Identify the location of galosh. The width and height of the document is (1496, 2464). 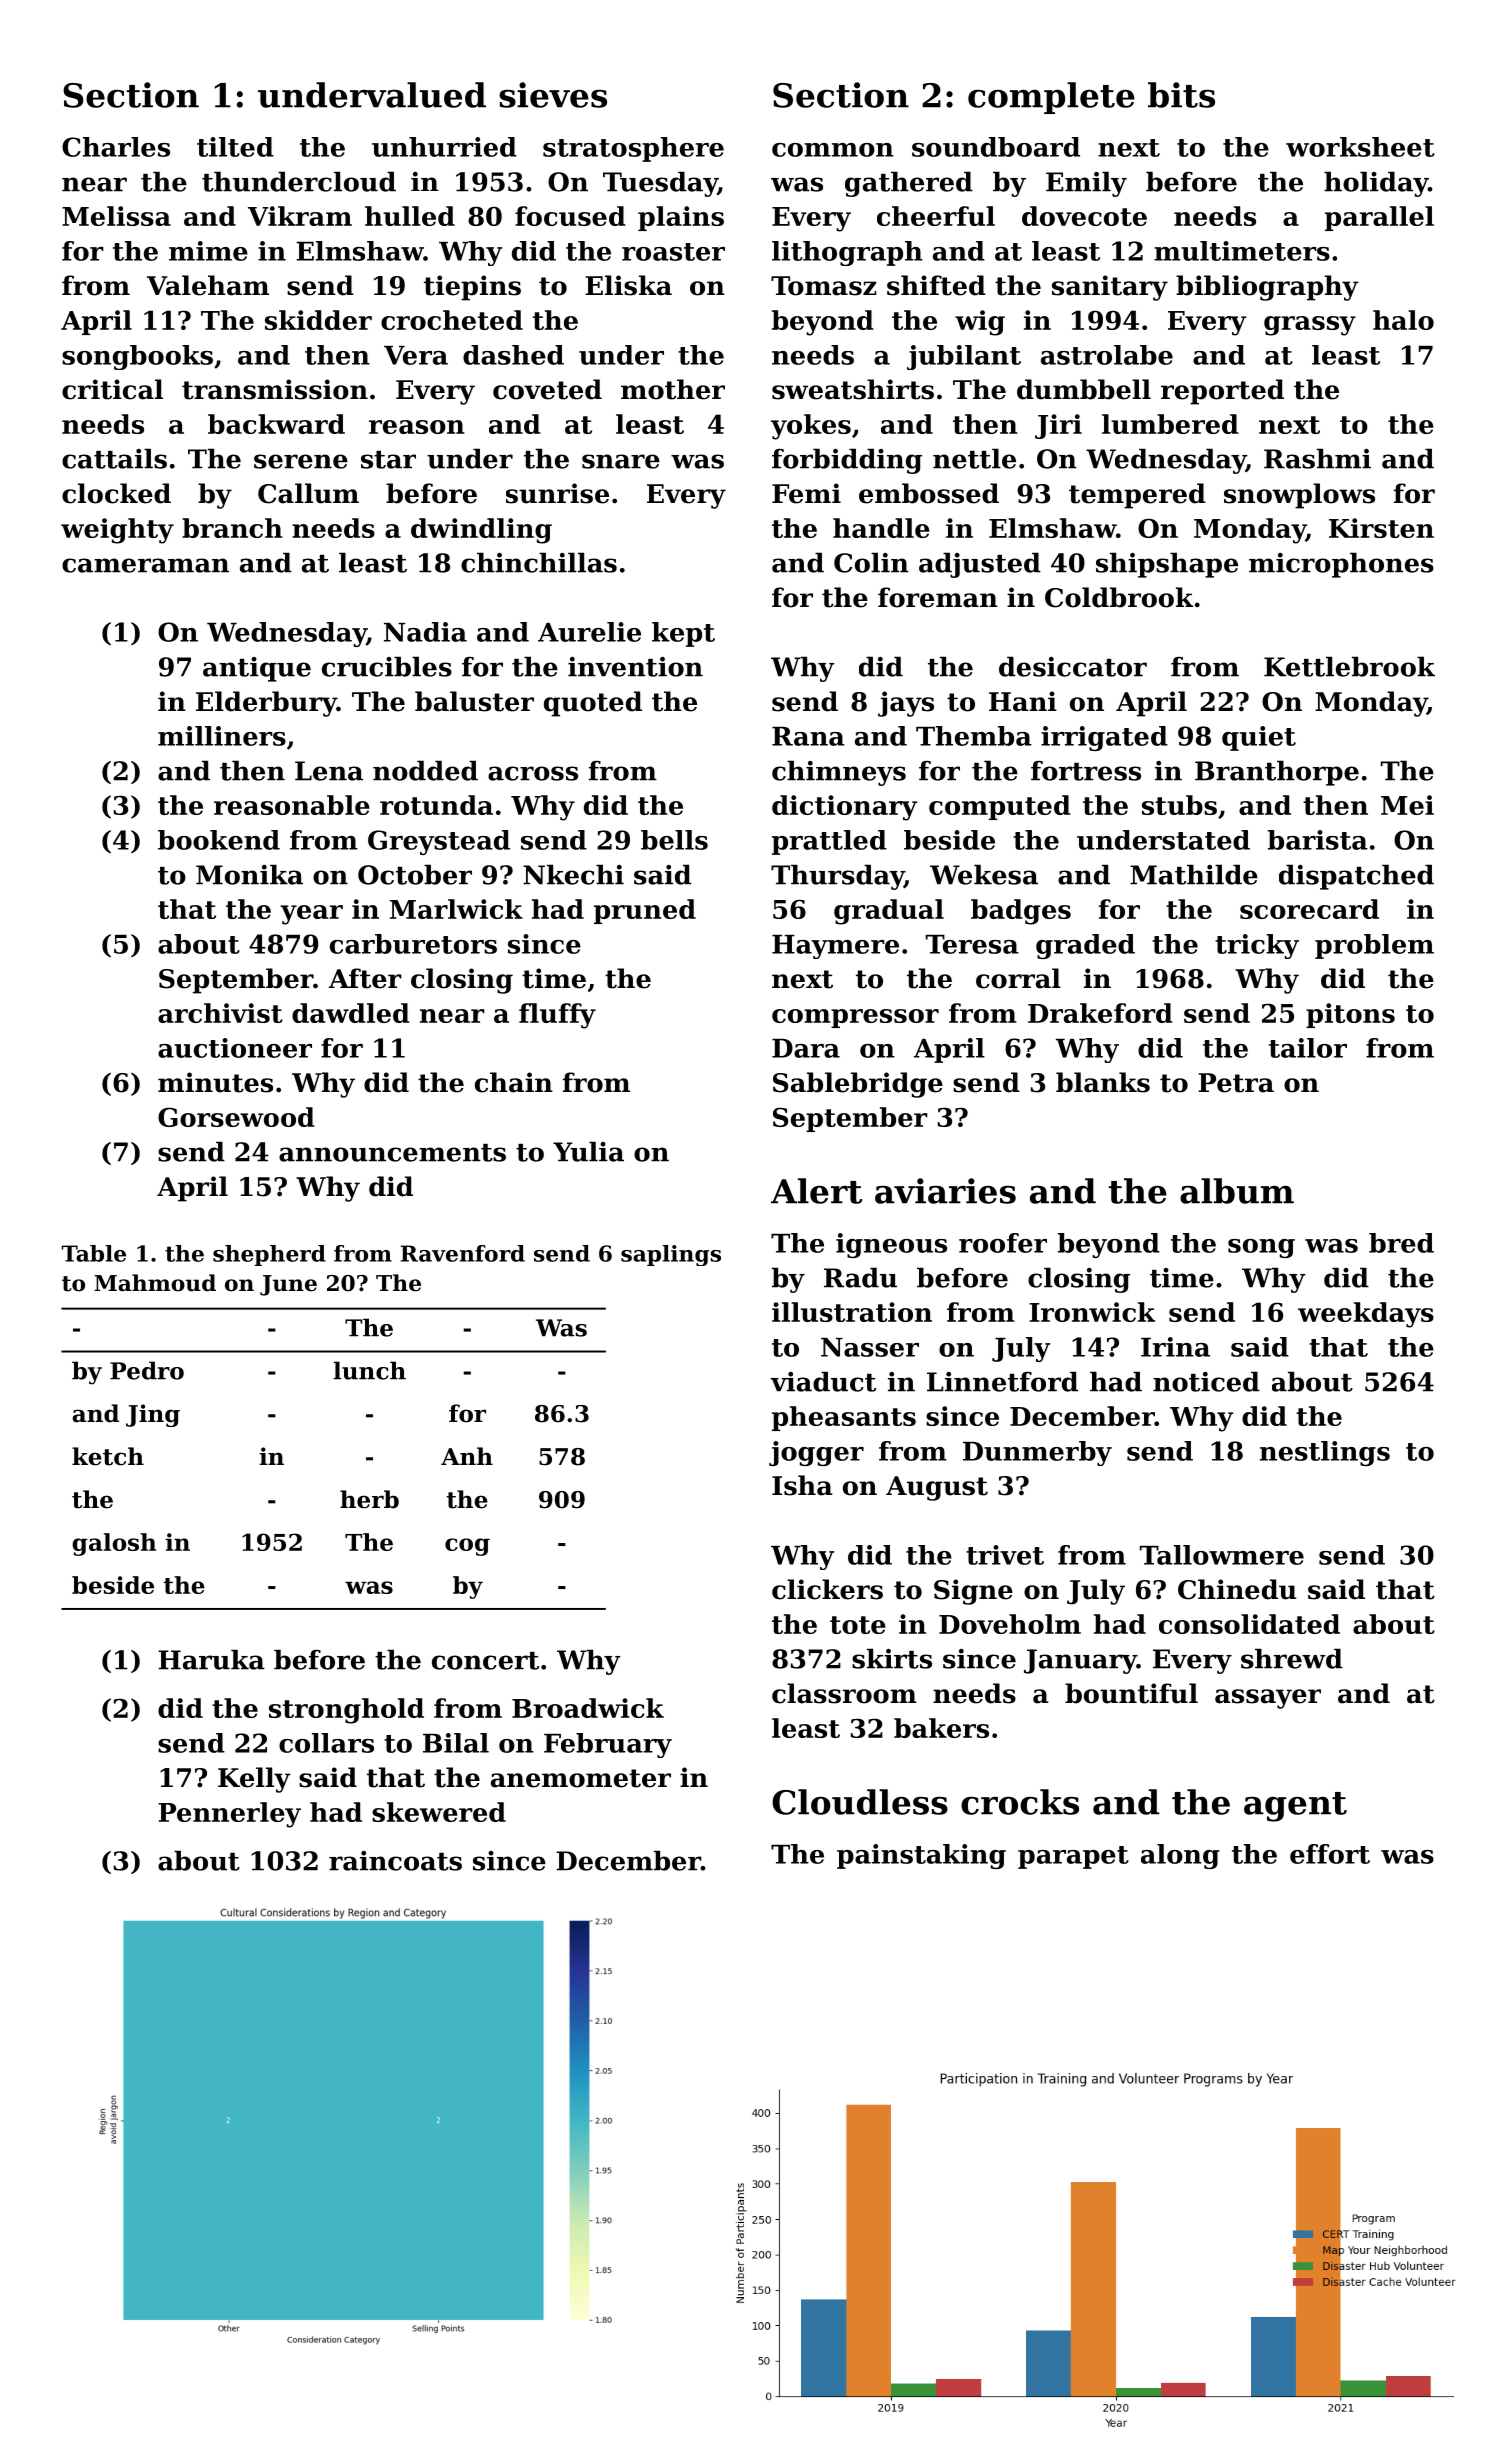
(114, 1544).
